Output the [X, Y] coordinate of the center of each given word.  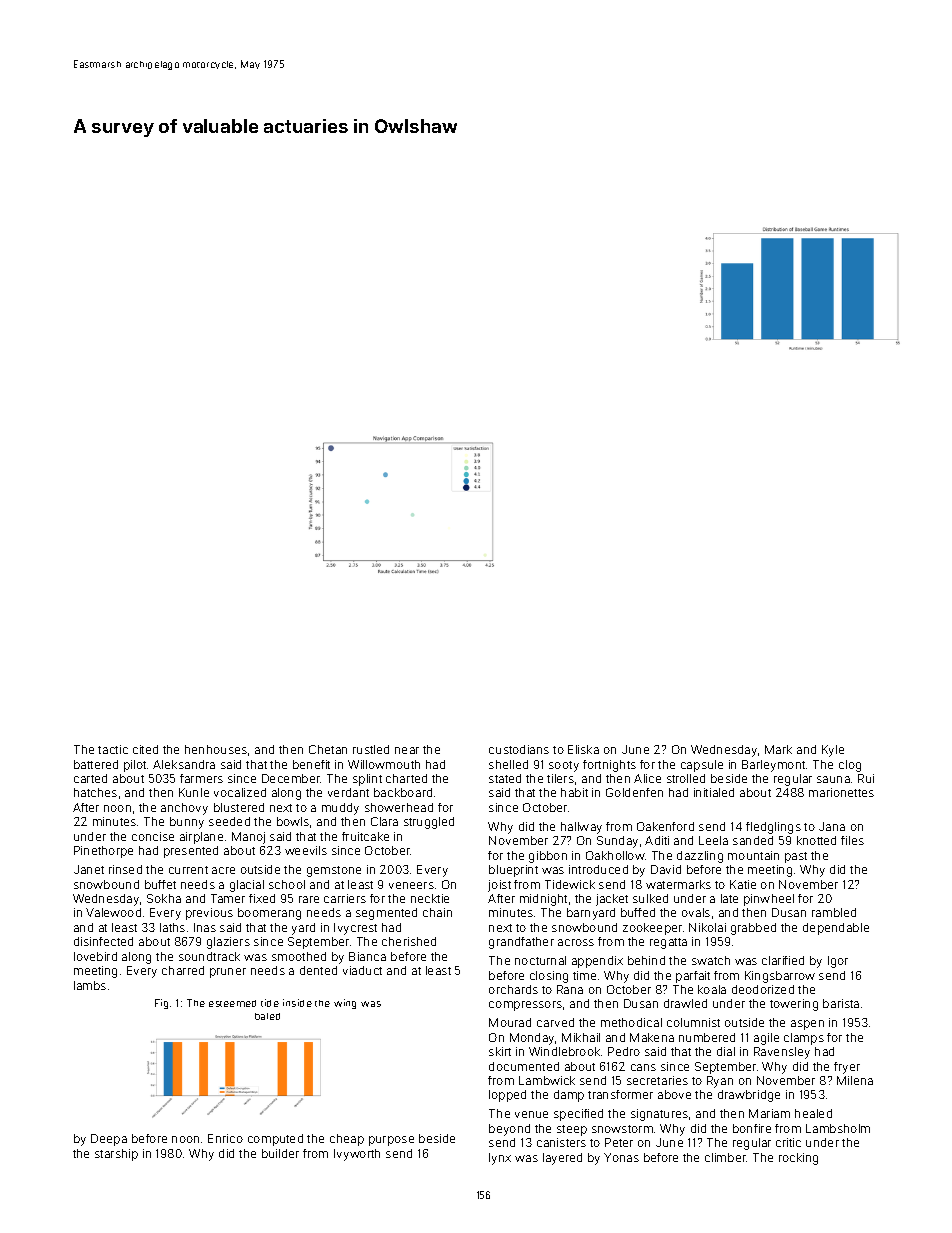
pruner [228, 973]
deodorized [763, 989]
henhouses [216, 749]
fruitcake [365, 836]
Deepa [109, 1140]
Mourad [510, 1022]
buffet [160, 884]
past [796, 857]
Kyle [833, 751]
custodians [519, 749]
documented [524, 1066]
